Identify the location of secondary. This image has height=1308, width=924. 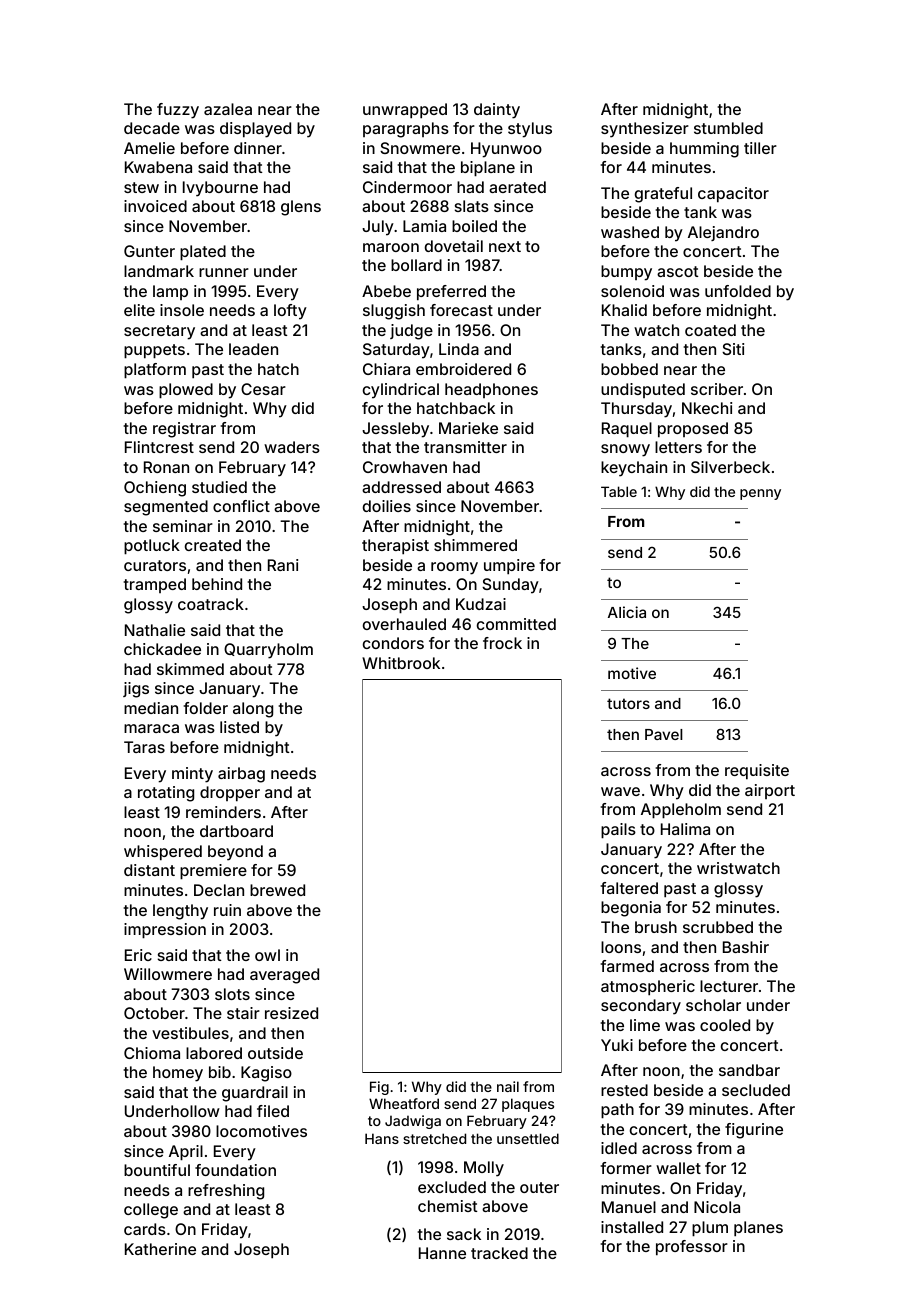
(641, 1007).
